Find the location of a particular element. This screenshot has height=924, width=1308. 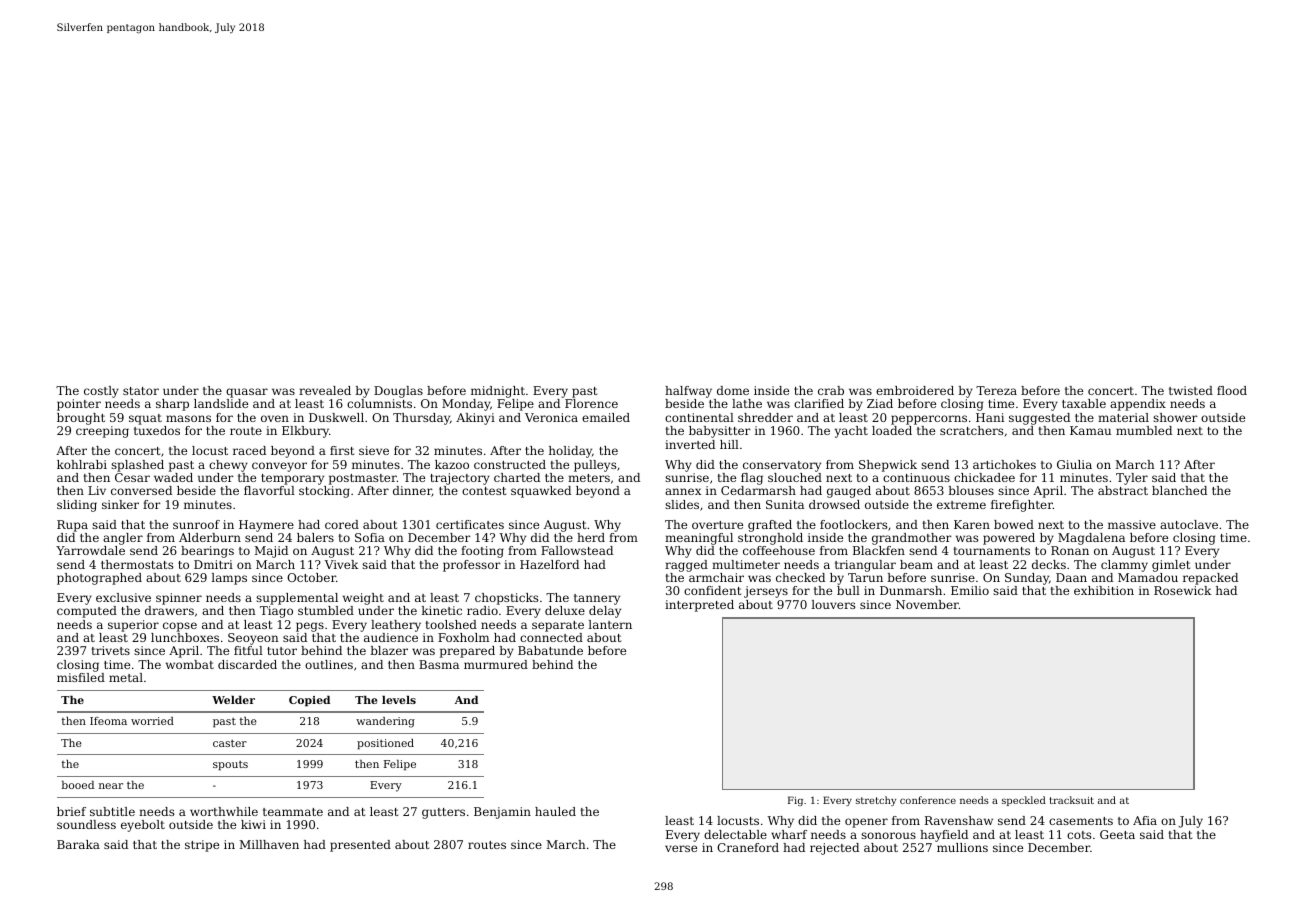

near is located at coordinates (111, 786).
